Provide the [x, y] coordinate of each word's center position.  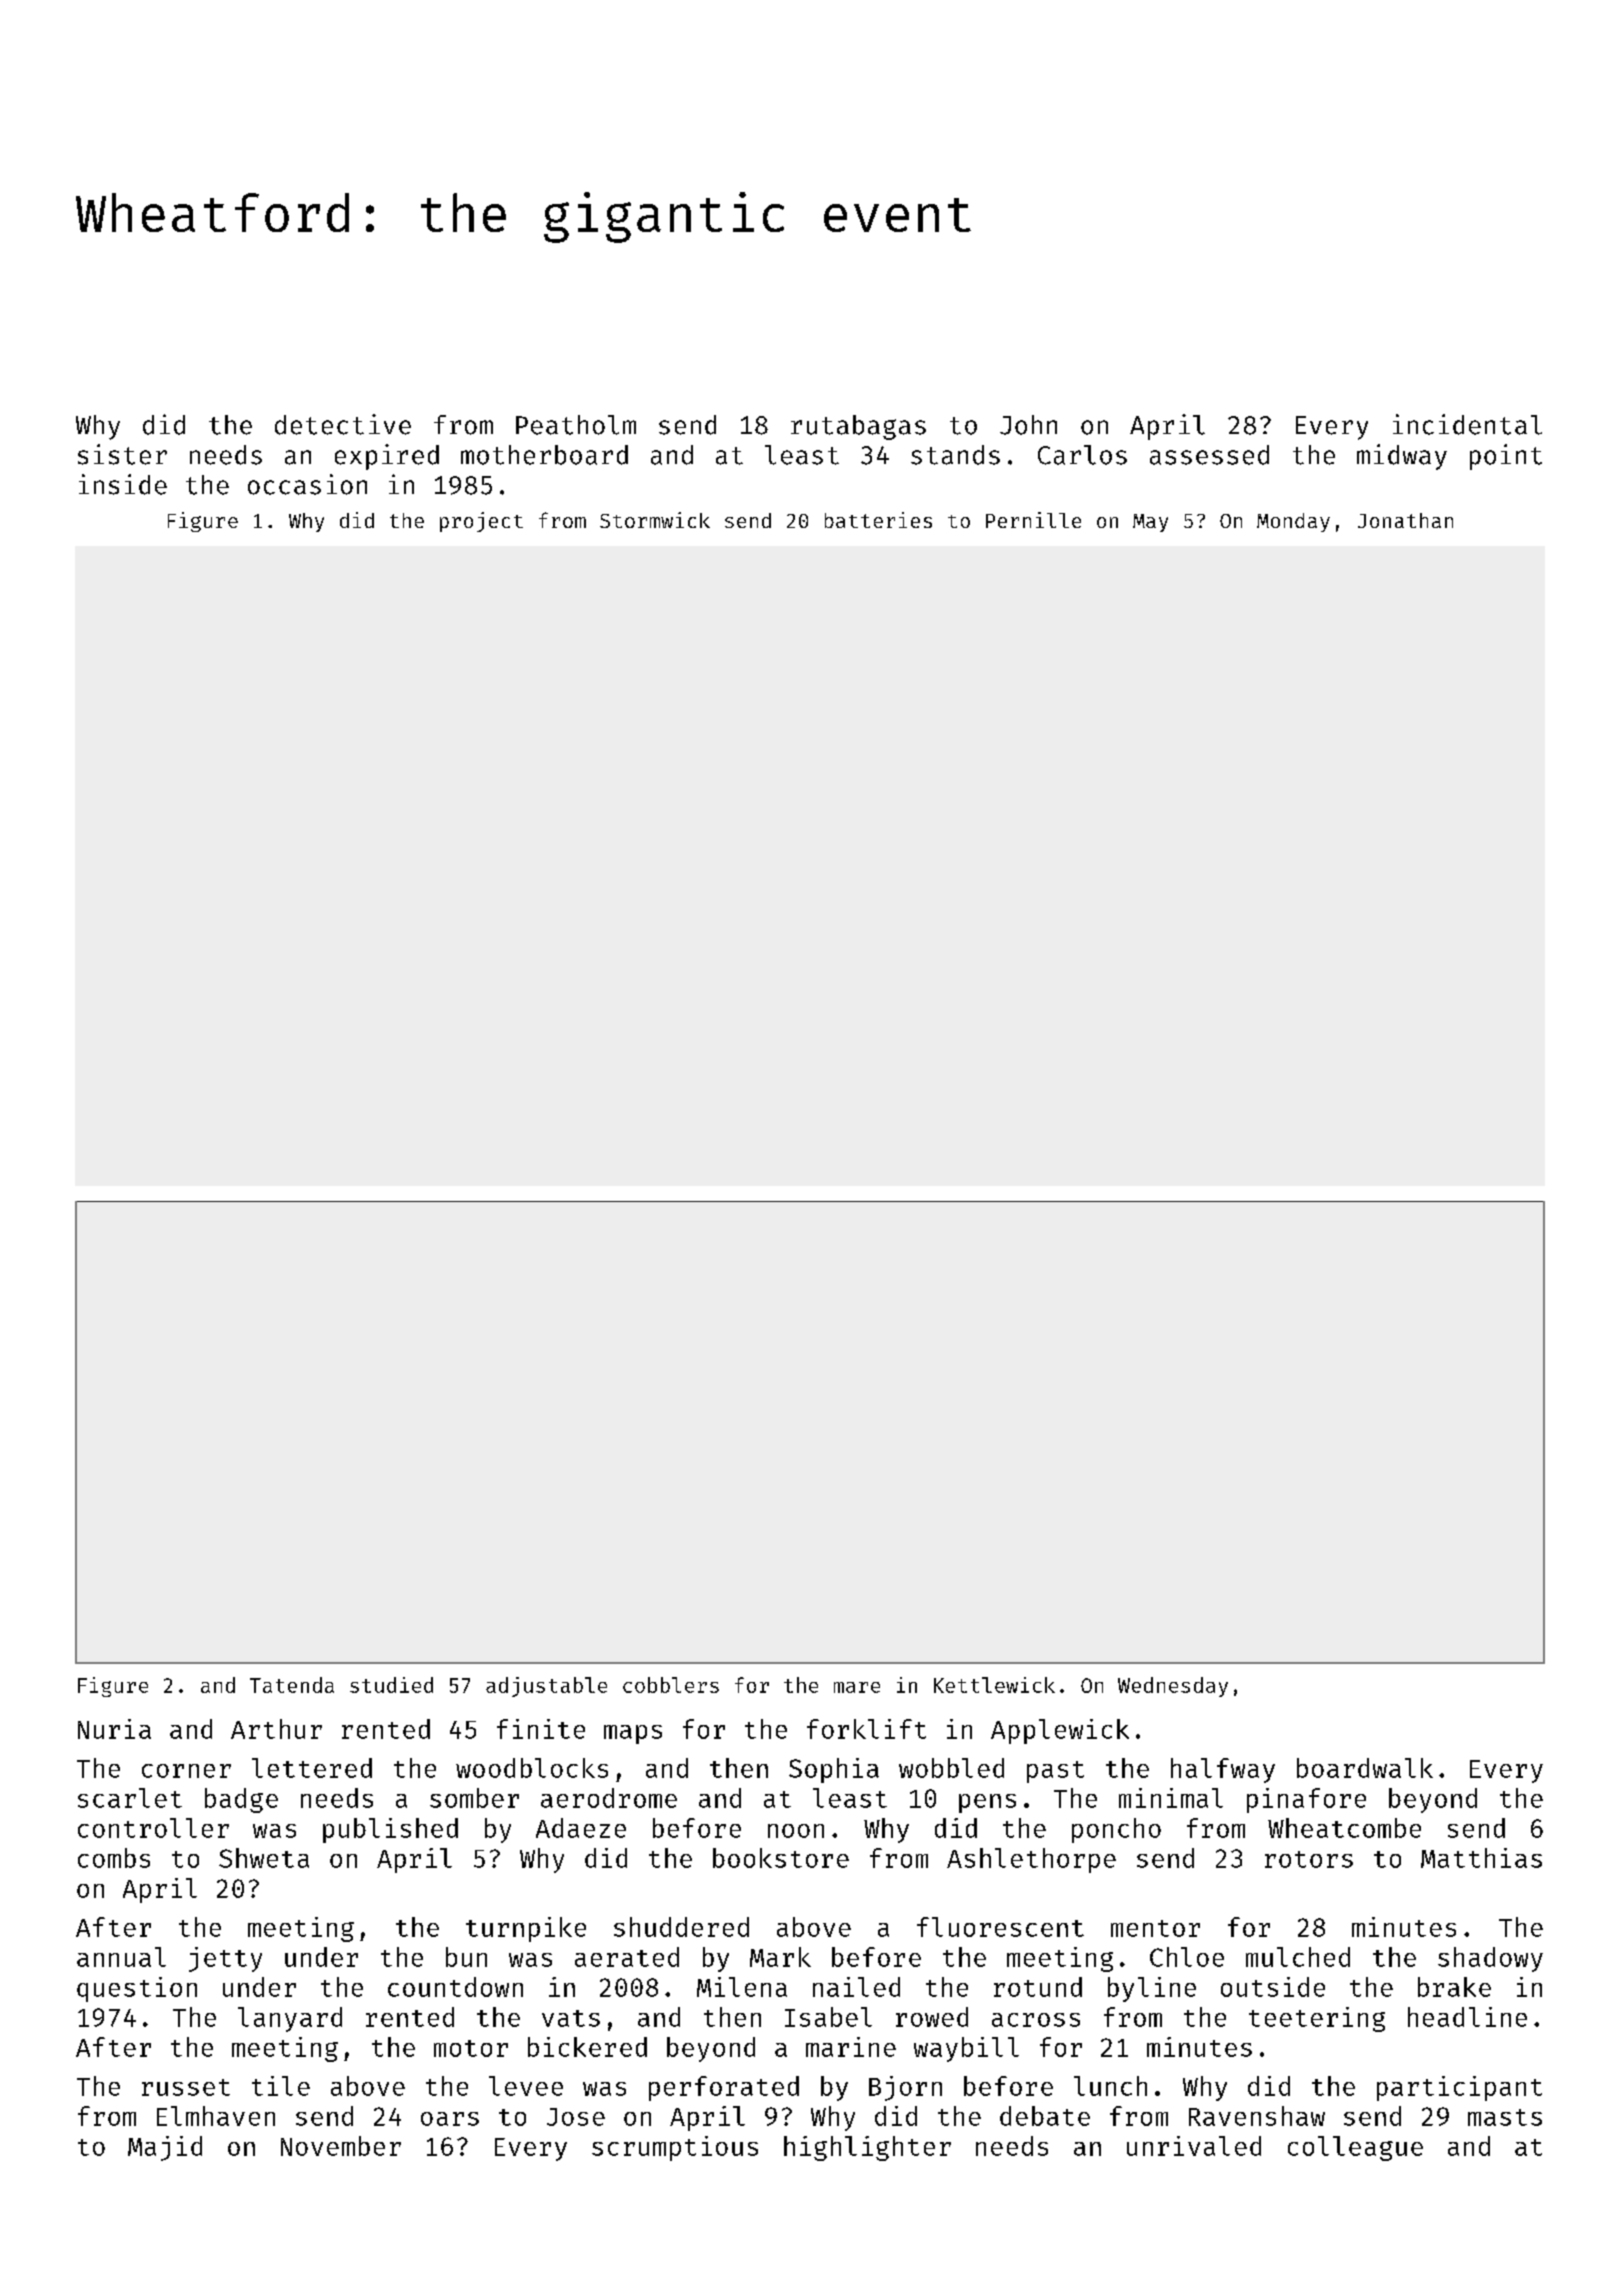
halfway [1223, 1770]
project [481, 522]
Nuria [114, 1729]
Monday [1293, 522]
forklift [866, 1729]
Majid [165, 2148]
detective [343, 424]
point [1506, 457]
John [1028, 425]
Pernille [1033, 520]
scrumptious [675, 2148]
